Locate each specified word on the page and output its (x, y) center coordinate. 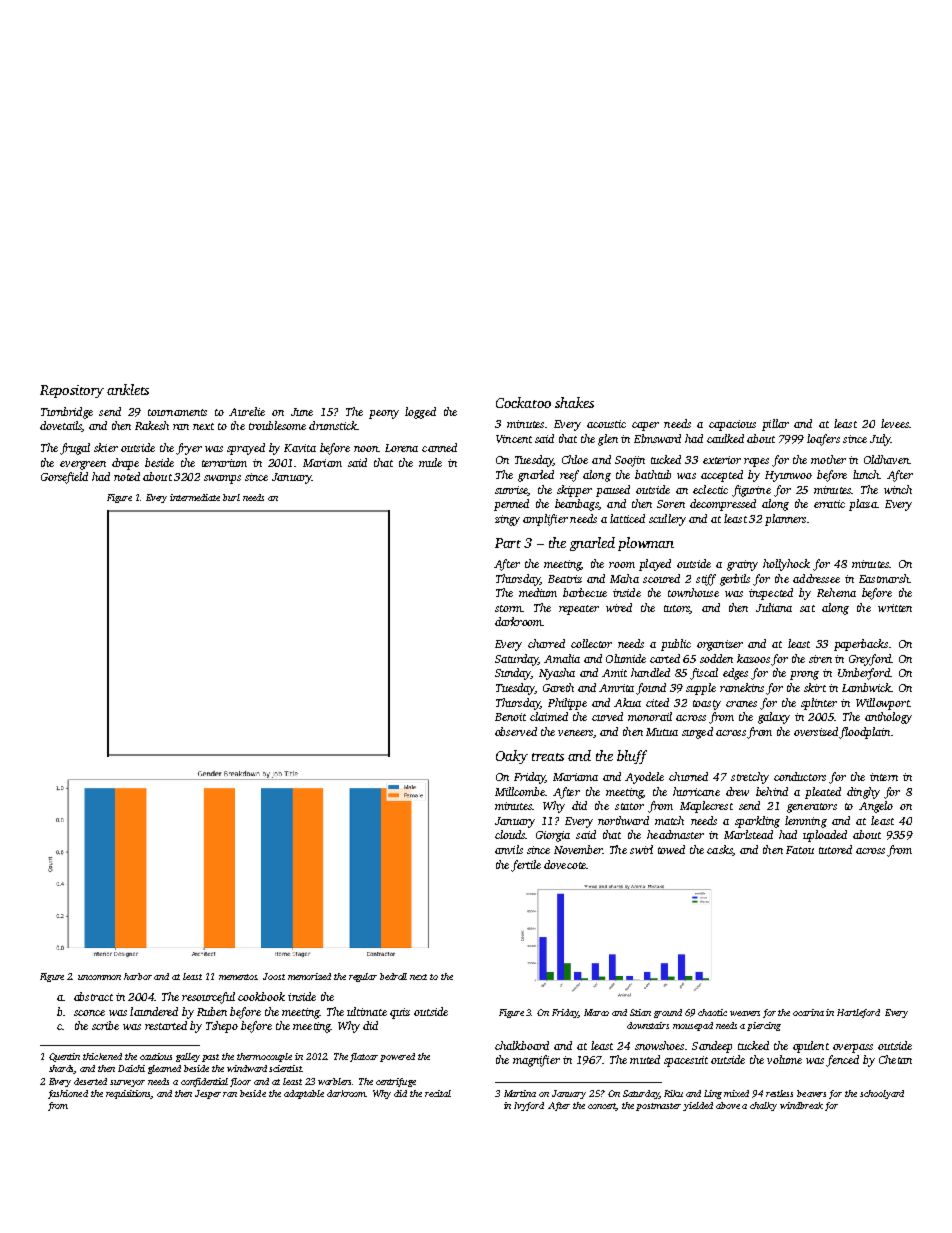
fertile (526, 866)
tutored (835, 849)
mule (430, 462)
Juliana (774, 607)
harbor (138, 976)
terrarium (224, 463)
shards (61, 1069)
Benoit (510, 717)
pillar (775, 425)
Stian (640, 1012)
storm (508, 608)
